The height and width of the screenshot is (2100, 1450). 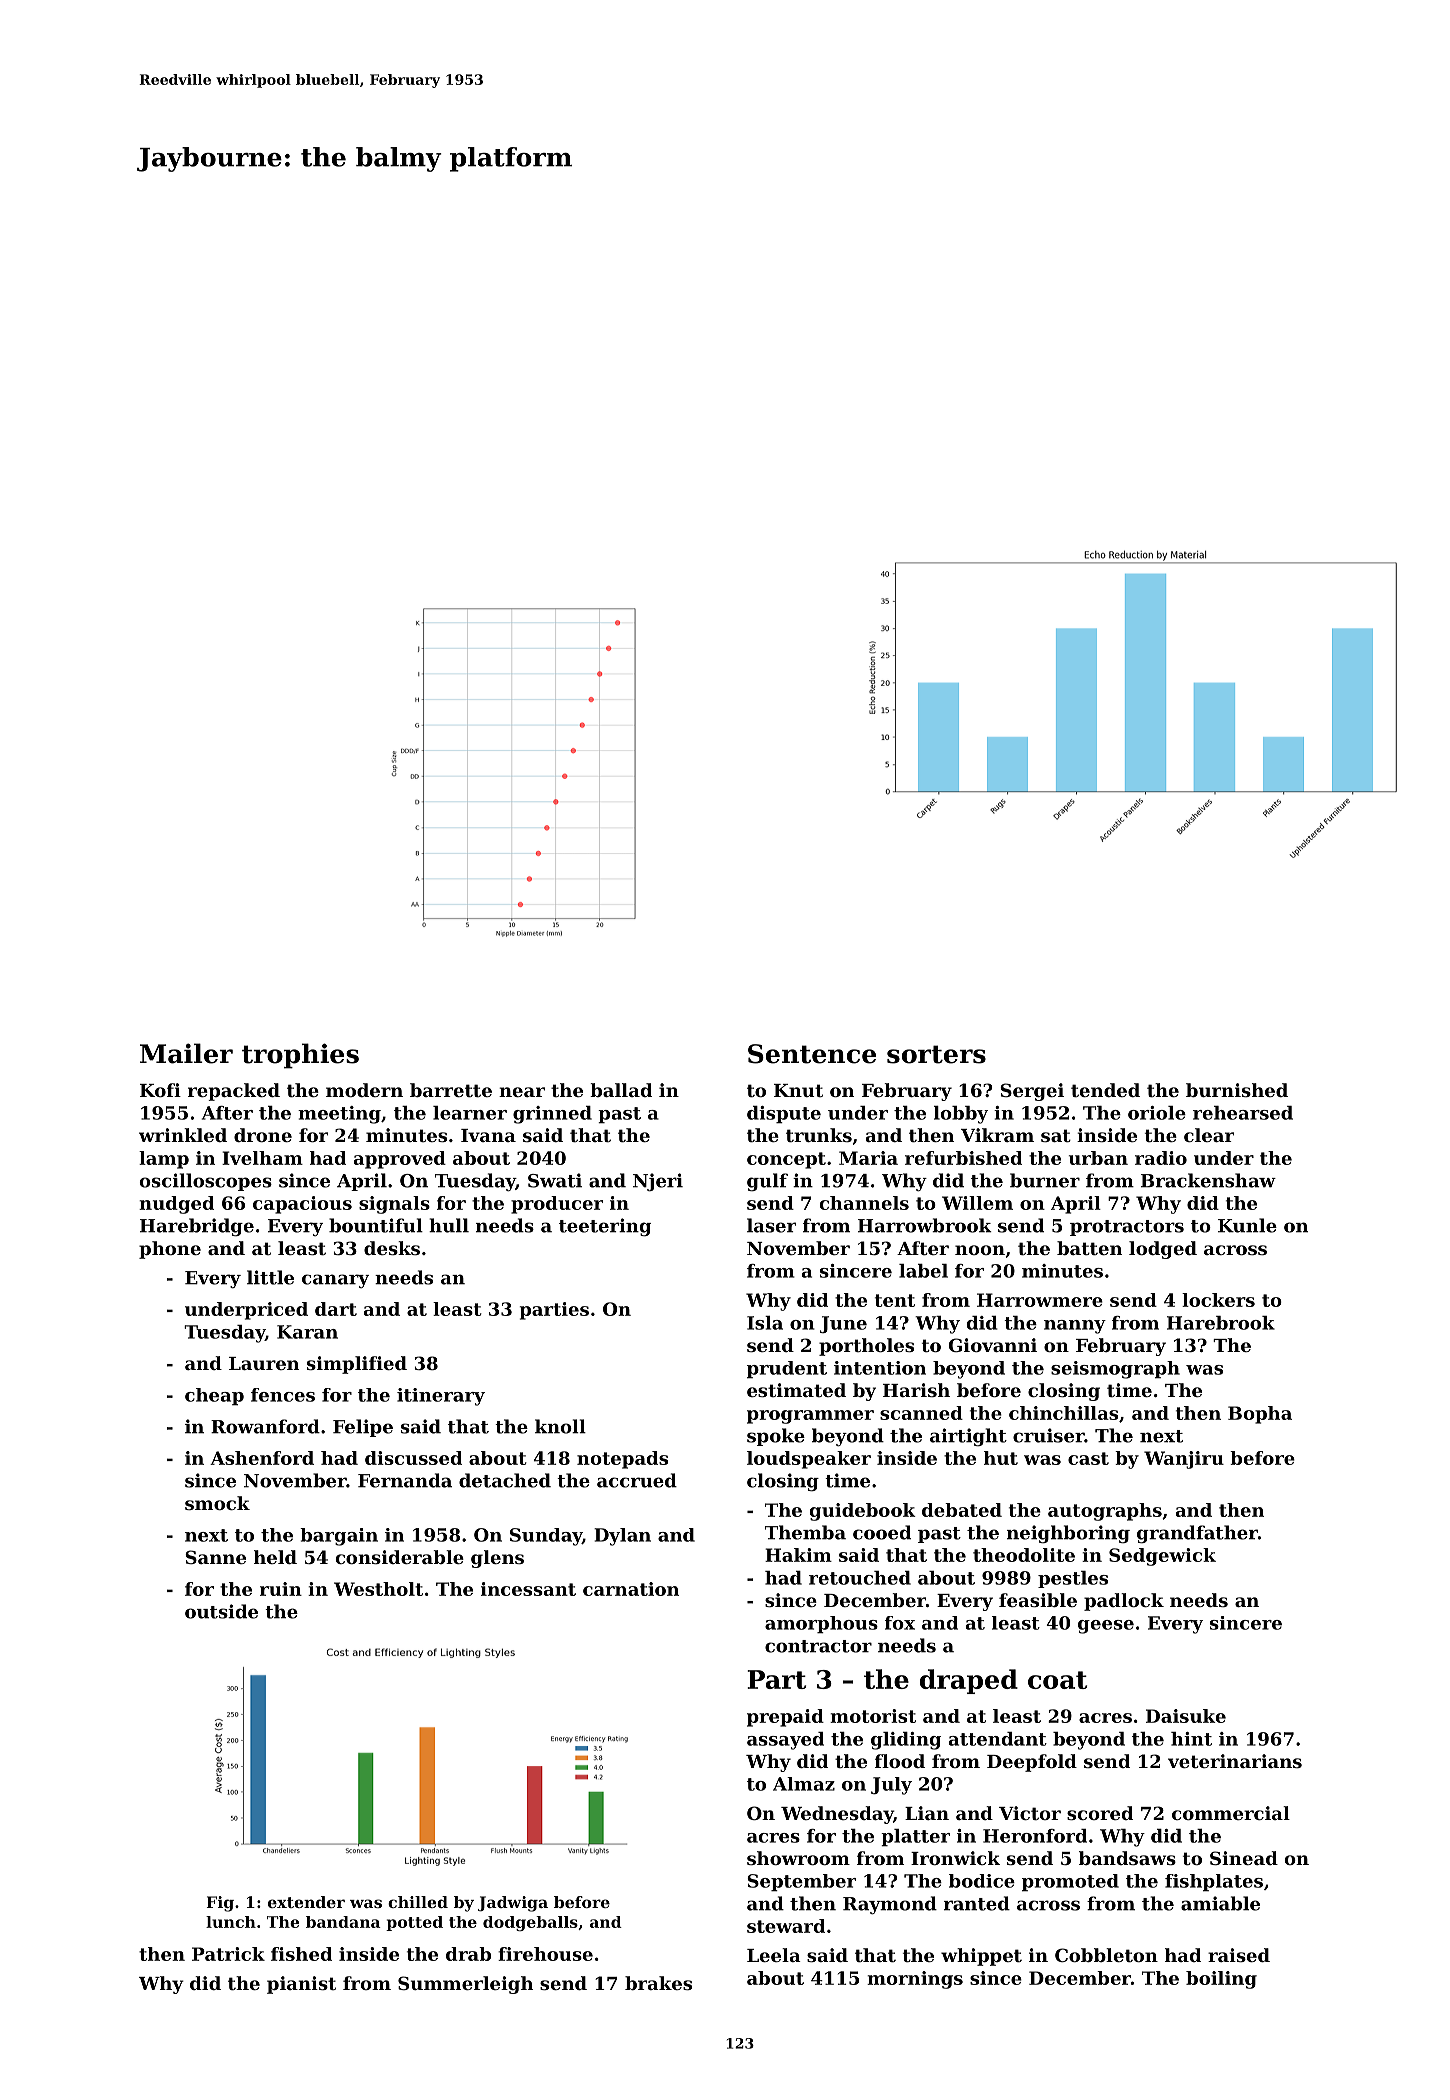 What do you see at coordinates (1105, 1090) in the screenshot?
I see `tended` at bounding box center [1105, 1090].
